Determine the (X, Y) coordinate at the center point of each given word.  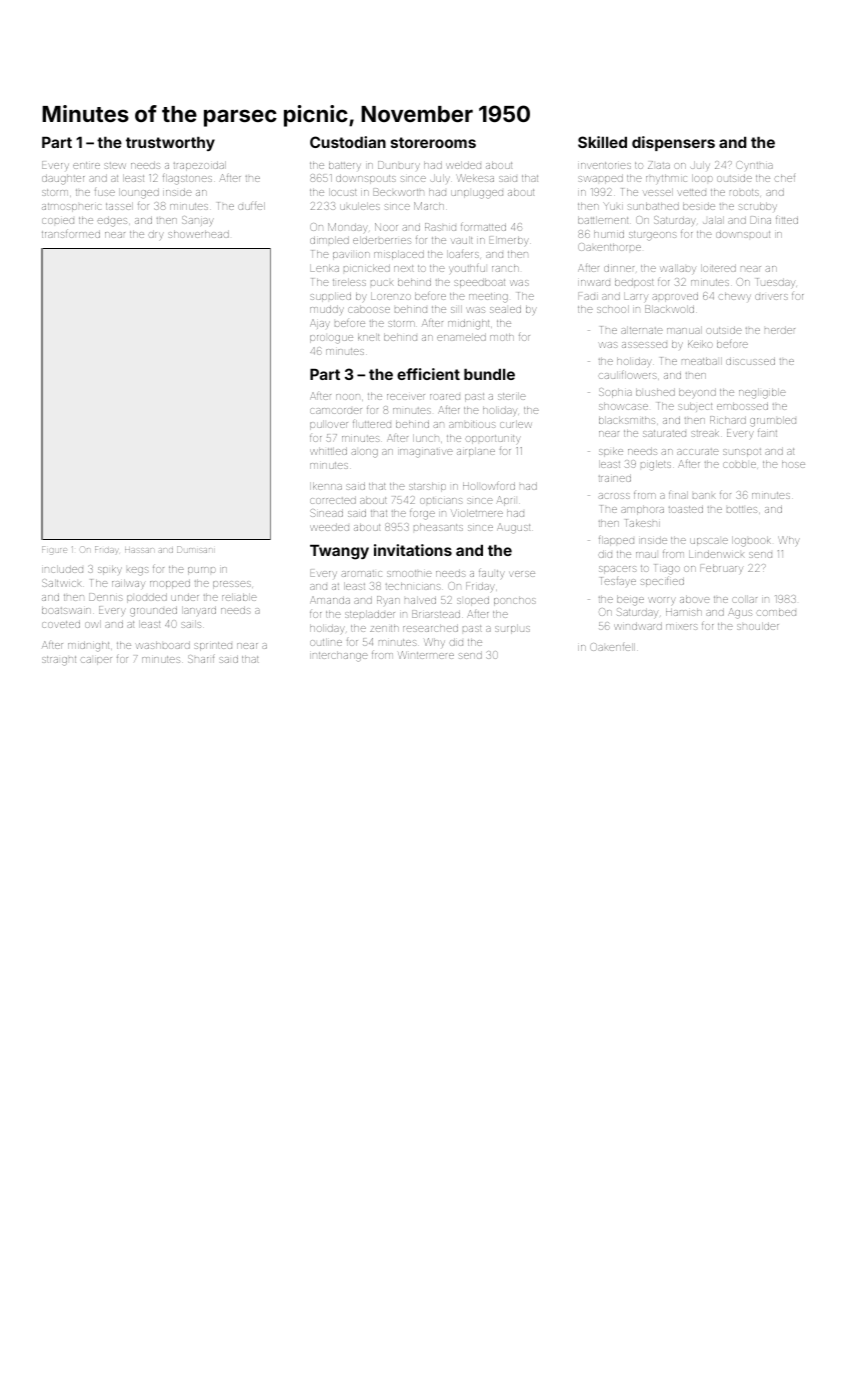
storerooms (433, 142)
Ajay (320, 324)
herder (780, 330)
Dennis (106, 597)
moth (502, 337)
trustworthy (170, 144)
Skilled (602, 142)
